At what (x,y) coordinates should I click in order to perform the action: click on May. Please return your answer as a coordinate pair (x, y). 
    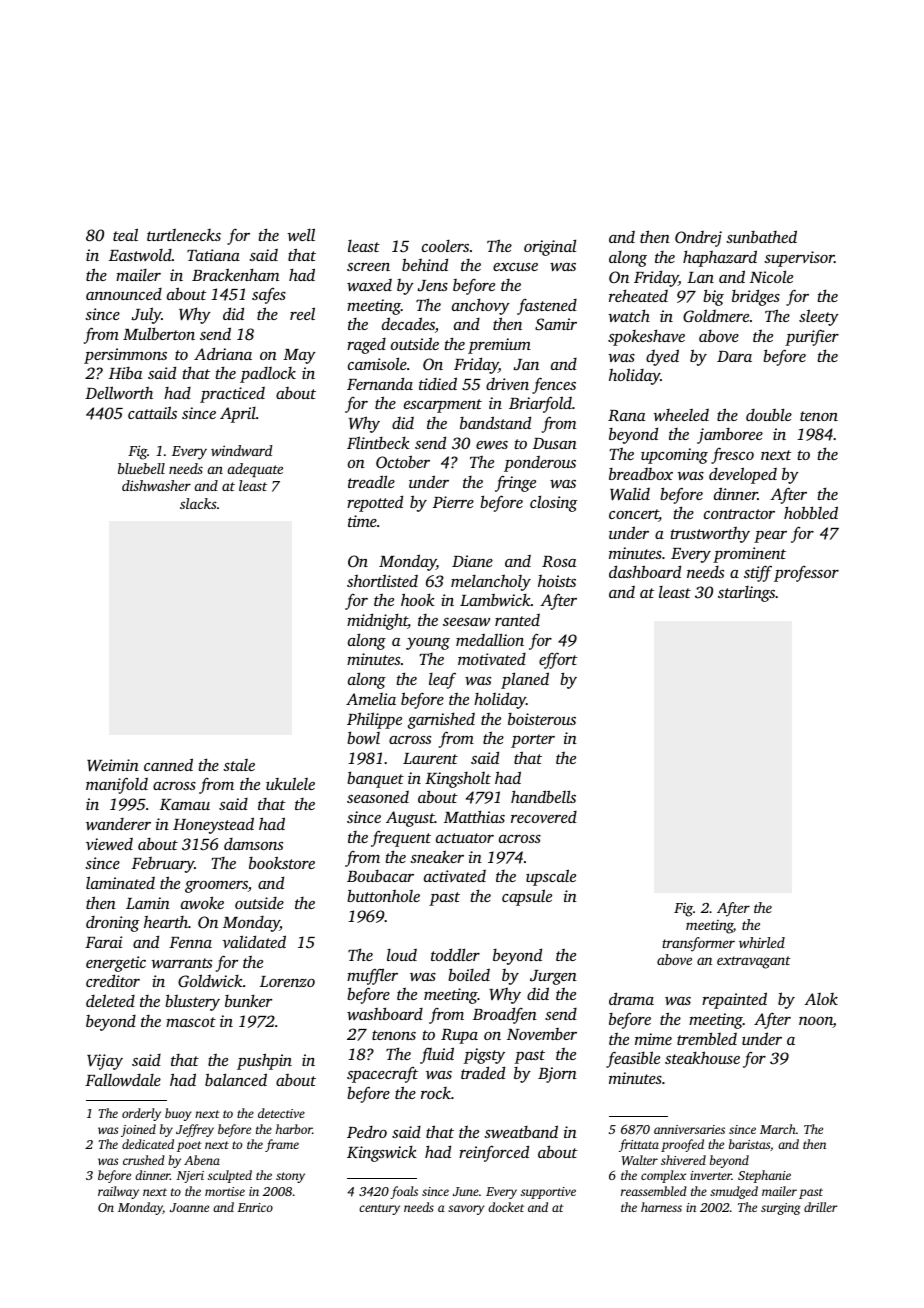
    Looking at the image, I should click on (299, 356).
